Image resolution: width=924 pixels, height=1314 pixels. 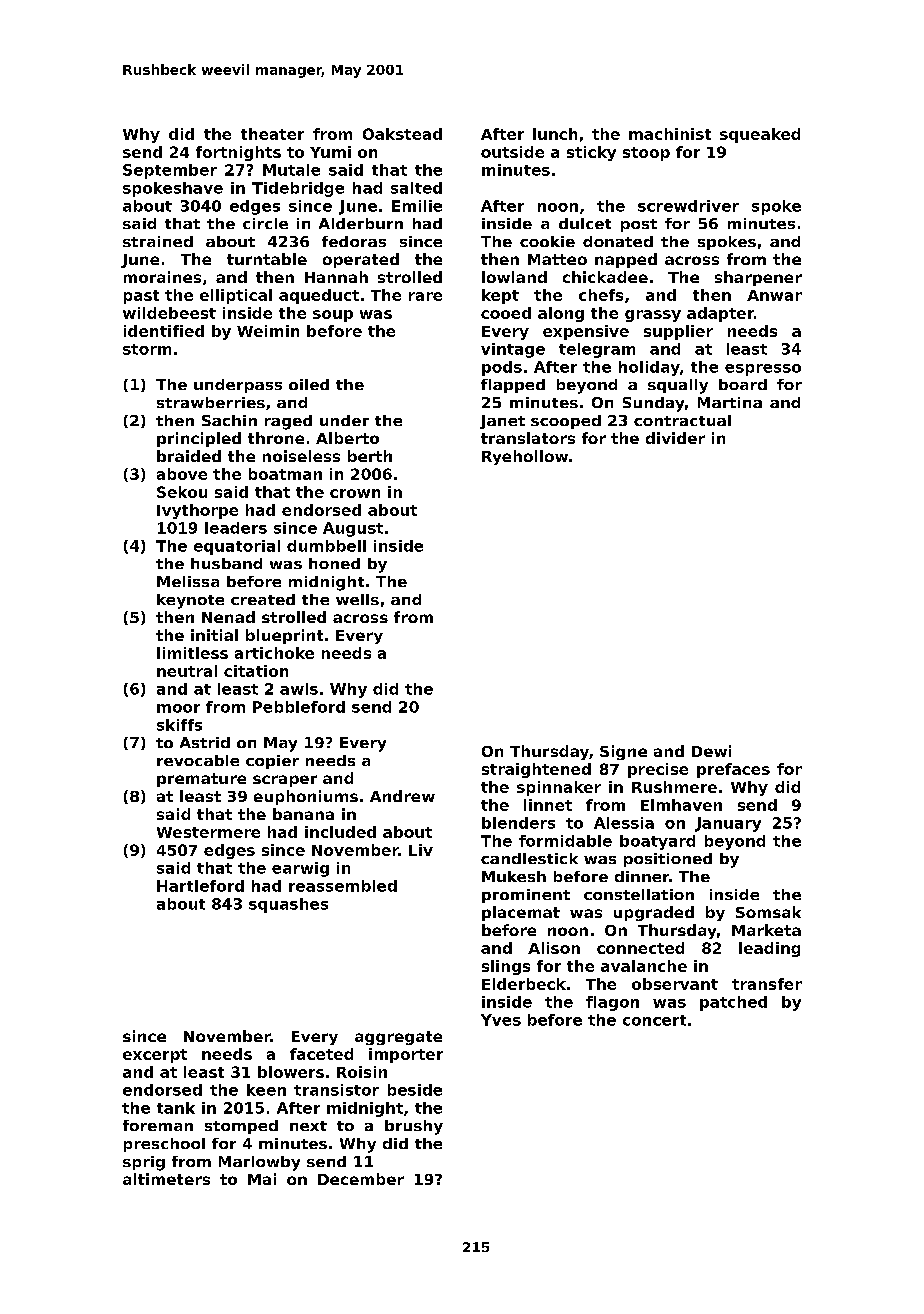 I want to click on blueprint, so click(x=284, y=636).
